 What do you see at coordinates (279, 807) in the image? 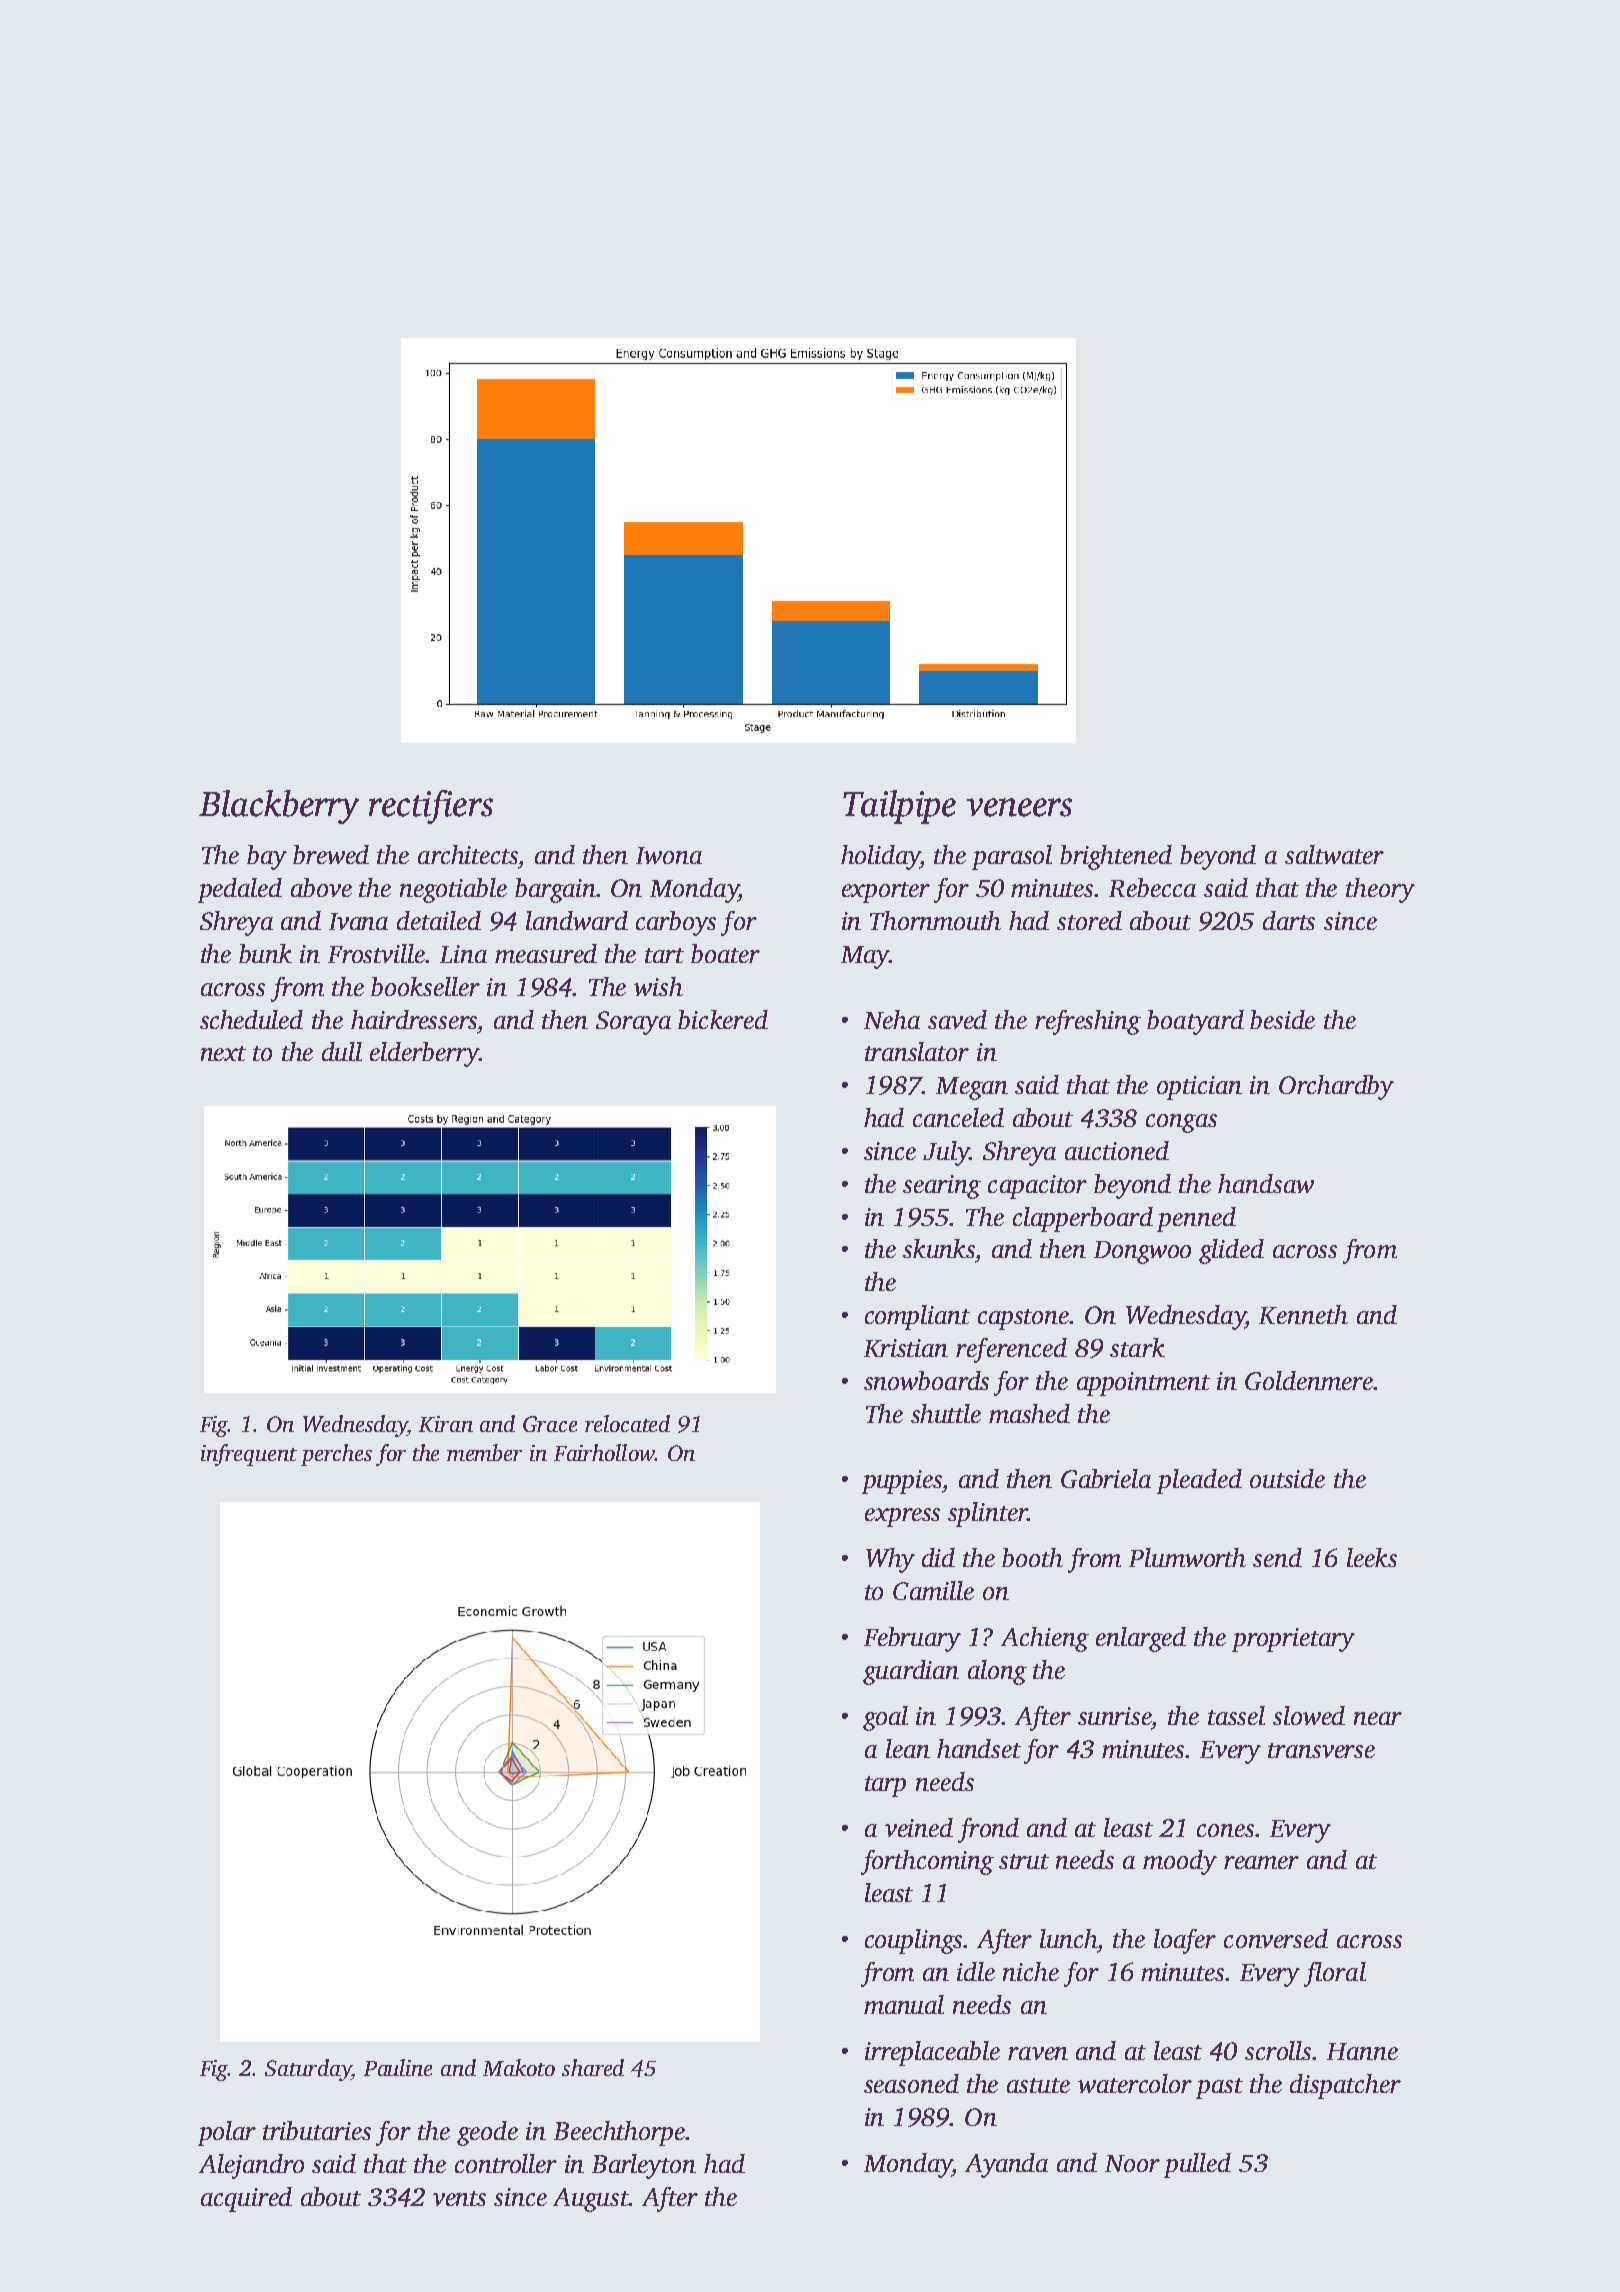
I see `Blackberry` at bounding box center [279, 807].
